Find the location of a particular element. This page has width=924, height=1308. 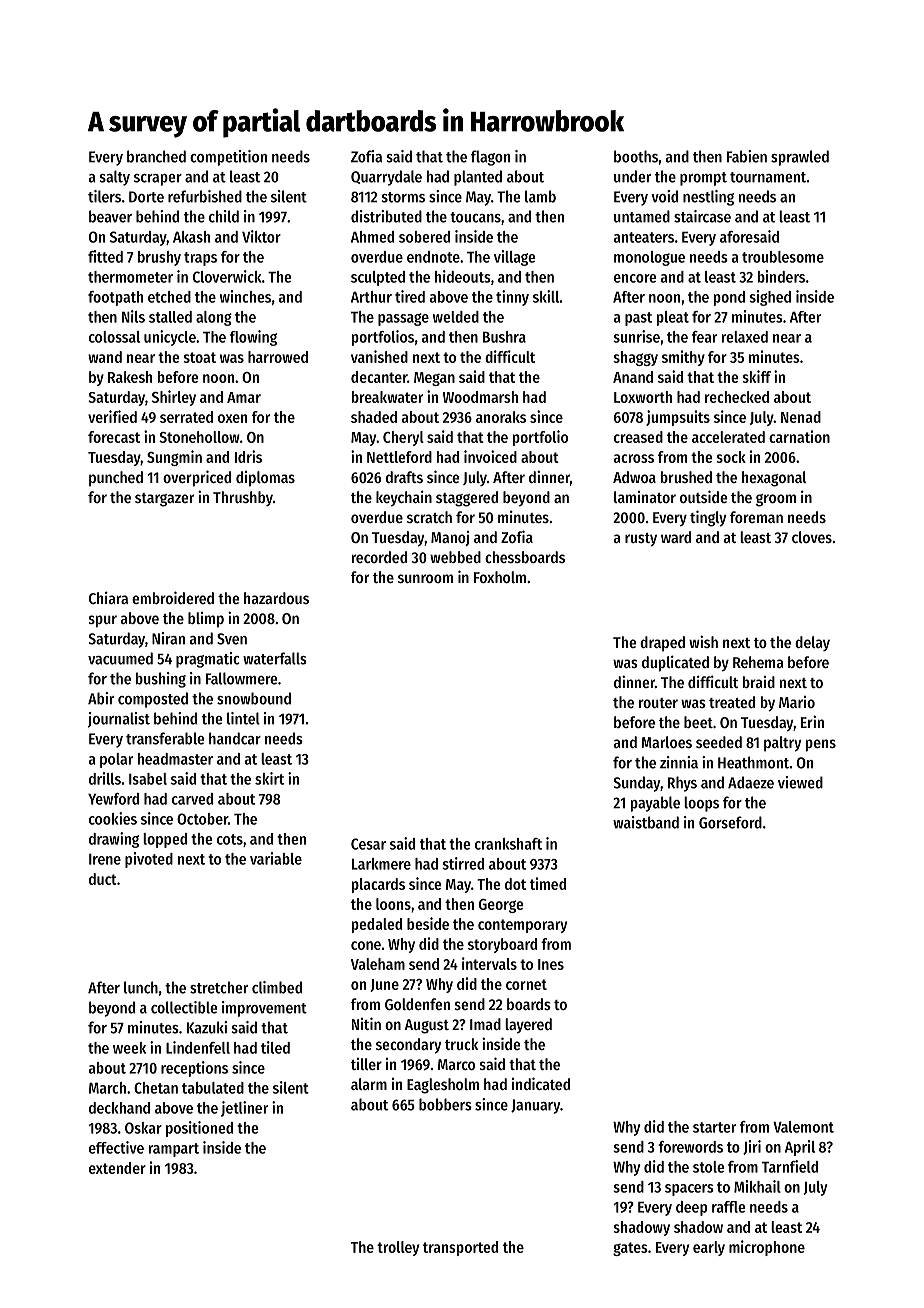

deckhand is located at coordinates (119, 1108).
